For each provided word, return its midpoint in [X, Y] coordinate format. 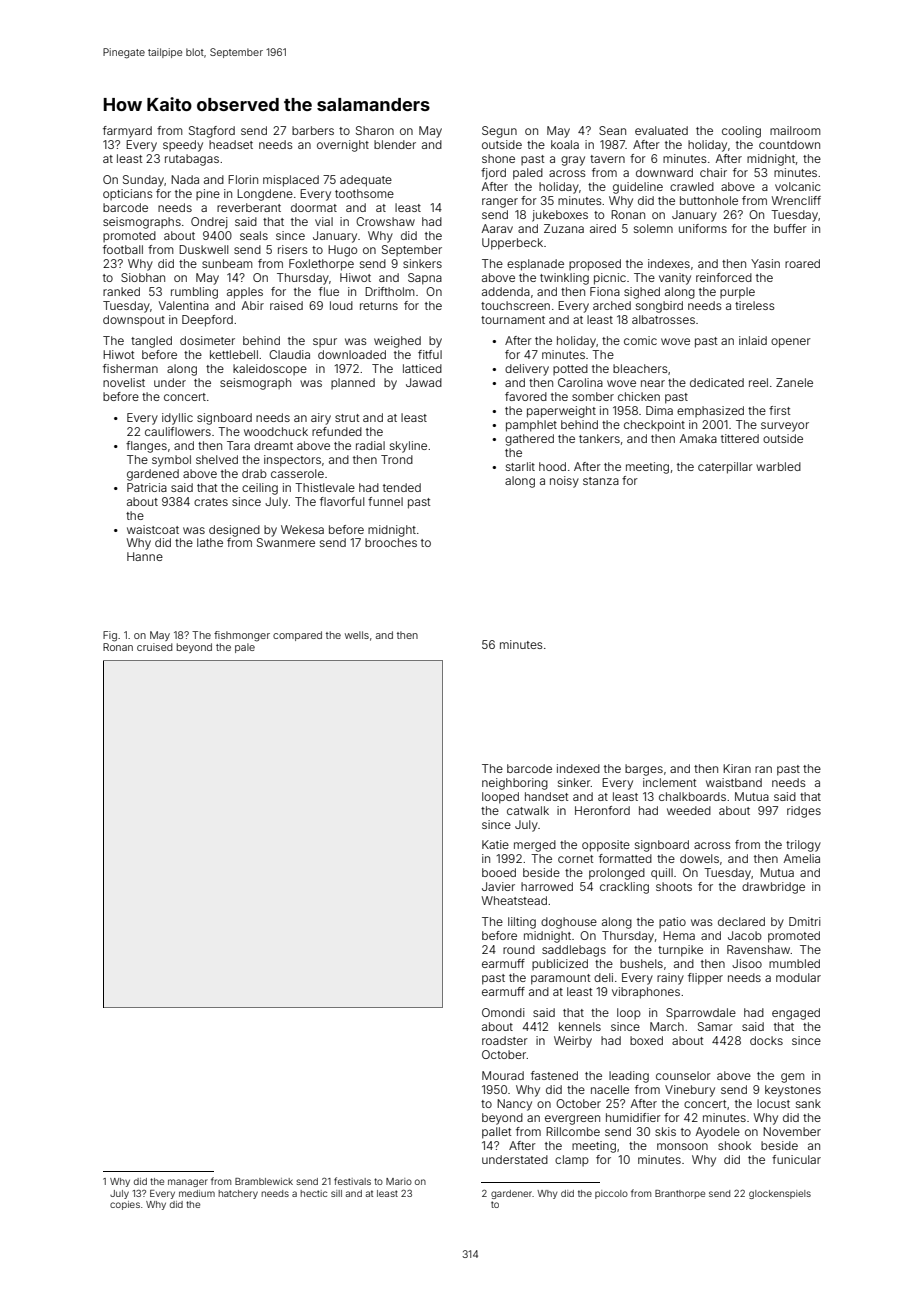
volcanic [798, 186]
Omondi [503, 1012]
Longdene [265, 195]
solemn [653, 228]
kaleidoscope [270, 369]
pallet [496, 1133]
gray [573, 161]
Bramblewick [264, 1181]
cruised [155, 647]
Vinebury [690, 1091]
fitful [430, 354]
